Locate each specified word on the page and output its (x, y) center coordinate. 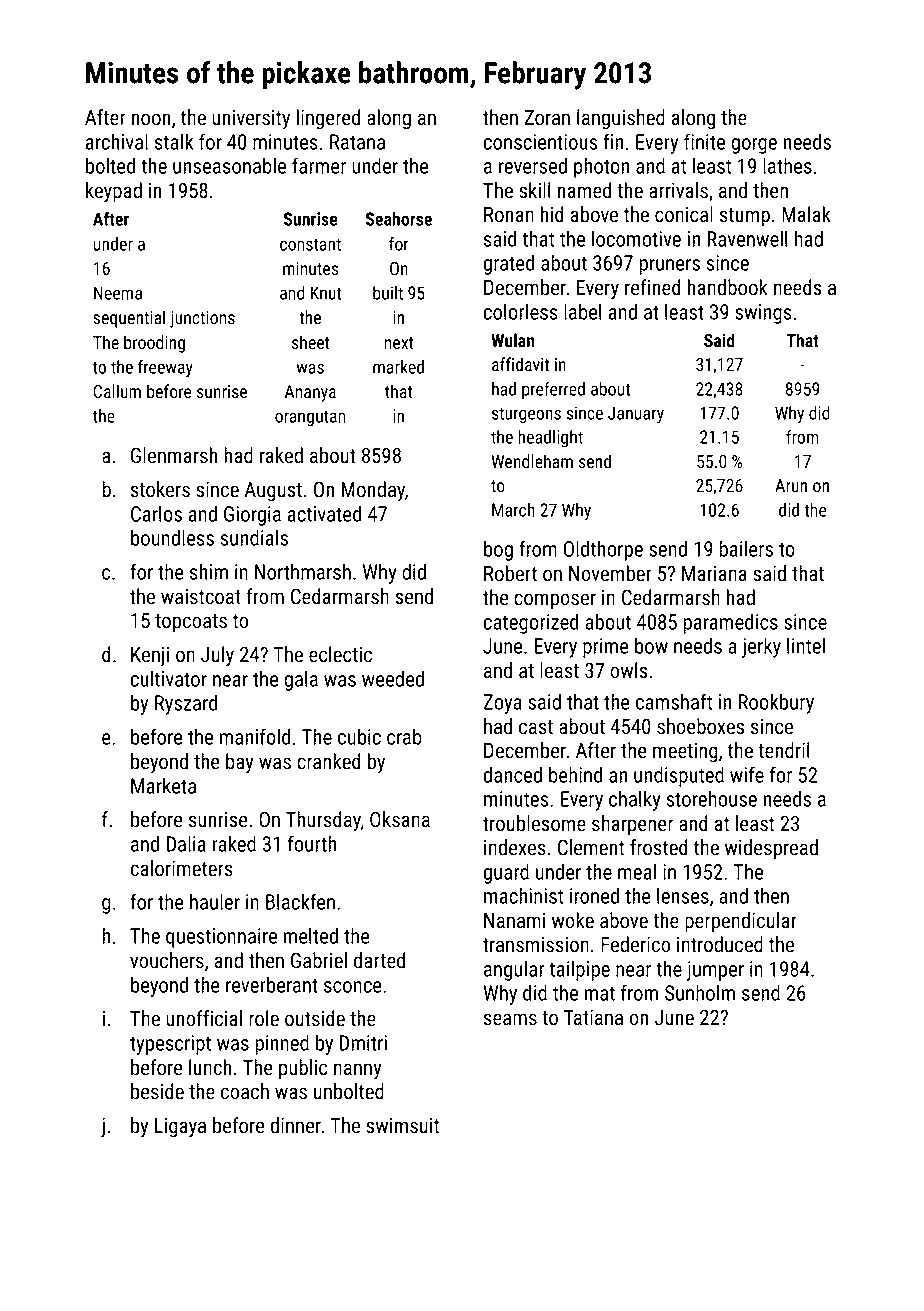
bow (651, 646)
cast (536, 727)
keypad (114, 192)
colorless (521, 311)
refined (653, 287)
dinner (296, 1125)
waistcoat (201, 597)
